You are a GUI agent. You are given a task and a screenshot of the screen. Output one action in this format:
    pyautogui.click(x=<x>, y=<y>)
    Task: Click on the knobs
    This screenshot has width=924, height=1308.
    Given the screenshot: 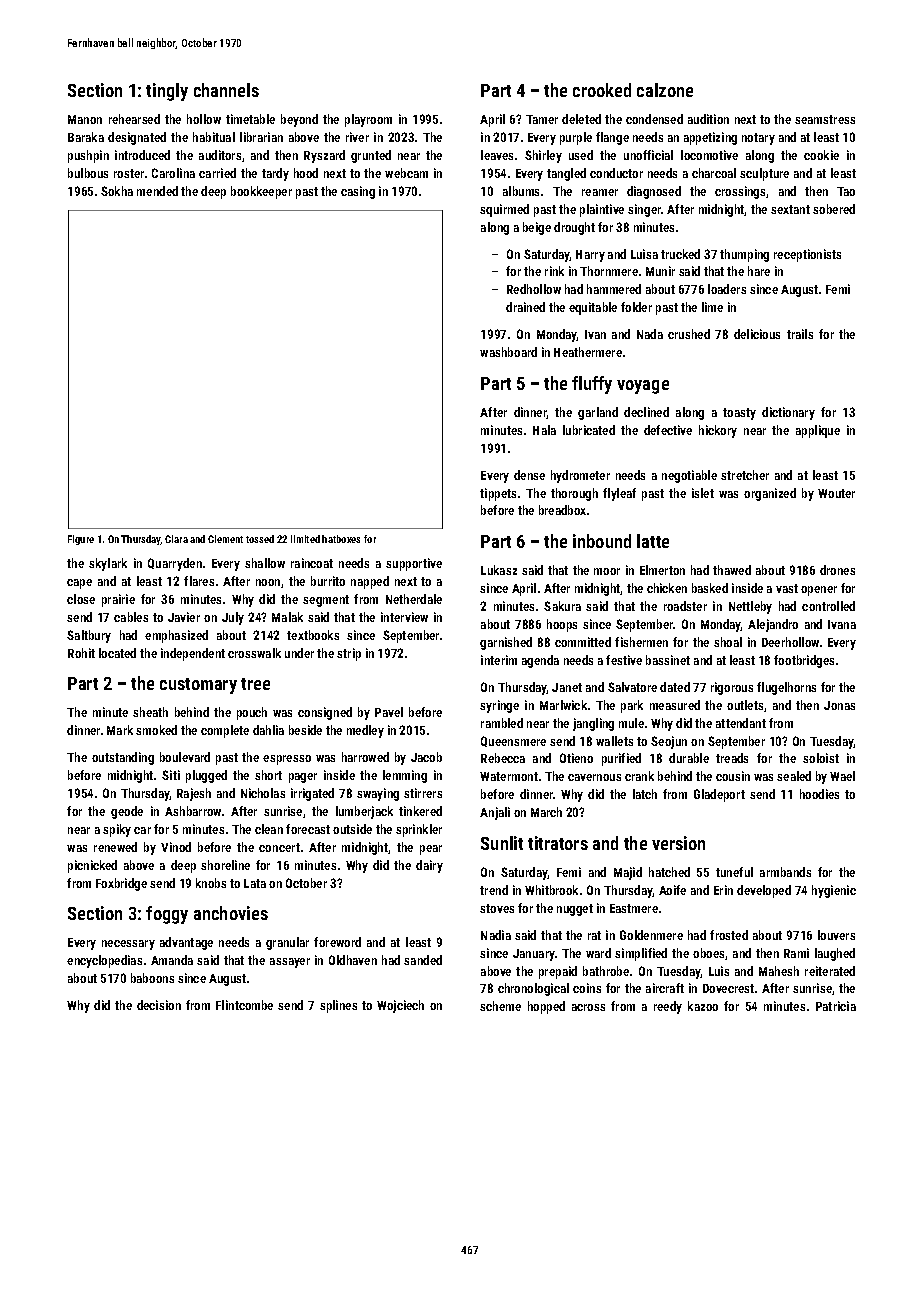 What is the action you would take?
    pyautogui.click(x=211, y=883)
